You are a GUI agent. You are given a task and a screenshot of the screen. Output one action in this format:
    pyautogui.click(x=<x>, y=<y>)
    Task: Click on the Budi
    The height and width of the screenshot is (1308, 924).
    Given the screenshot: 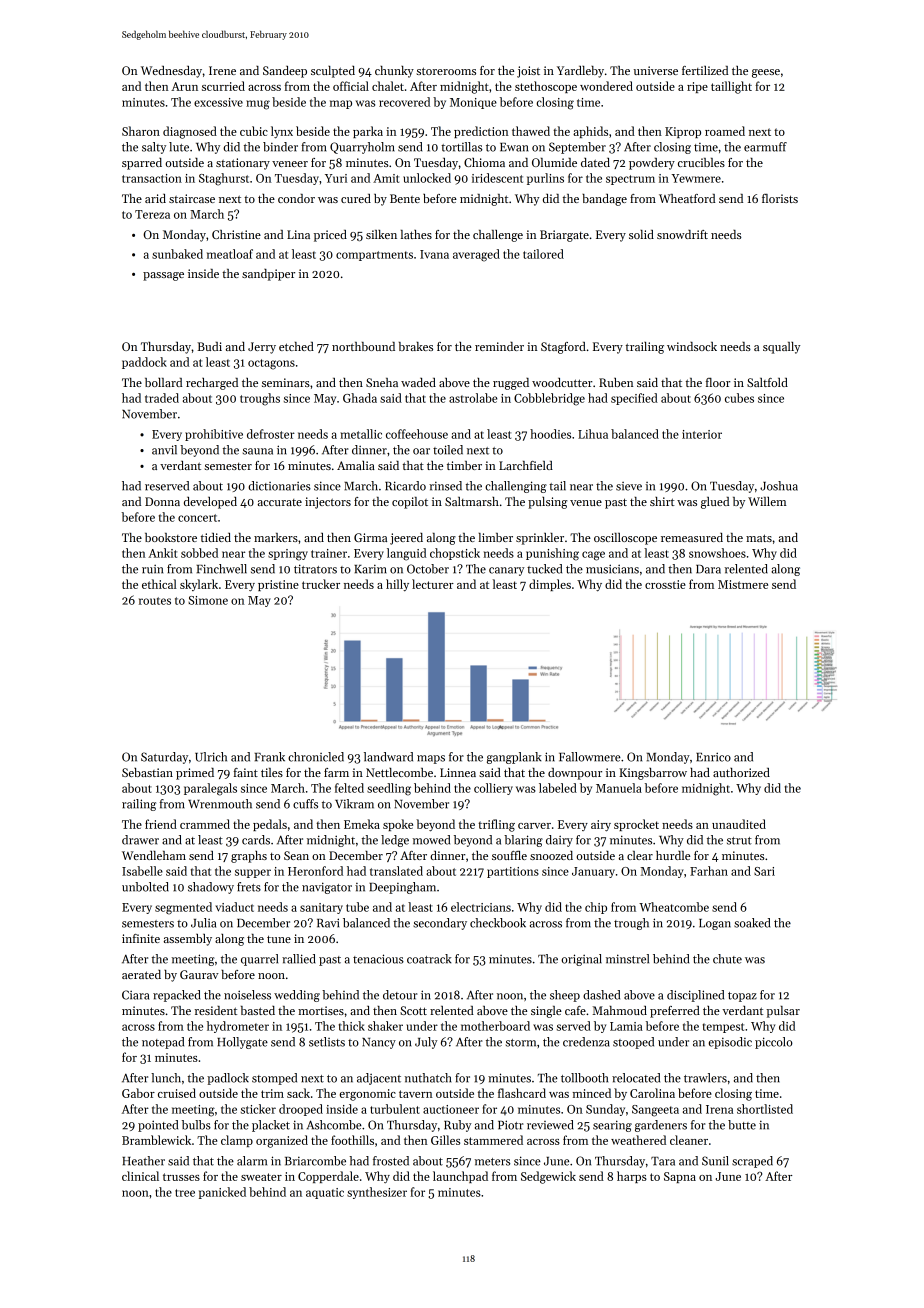 What is the action you would take?
    pyautogui.click(x=209, y=346)
